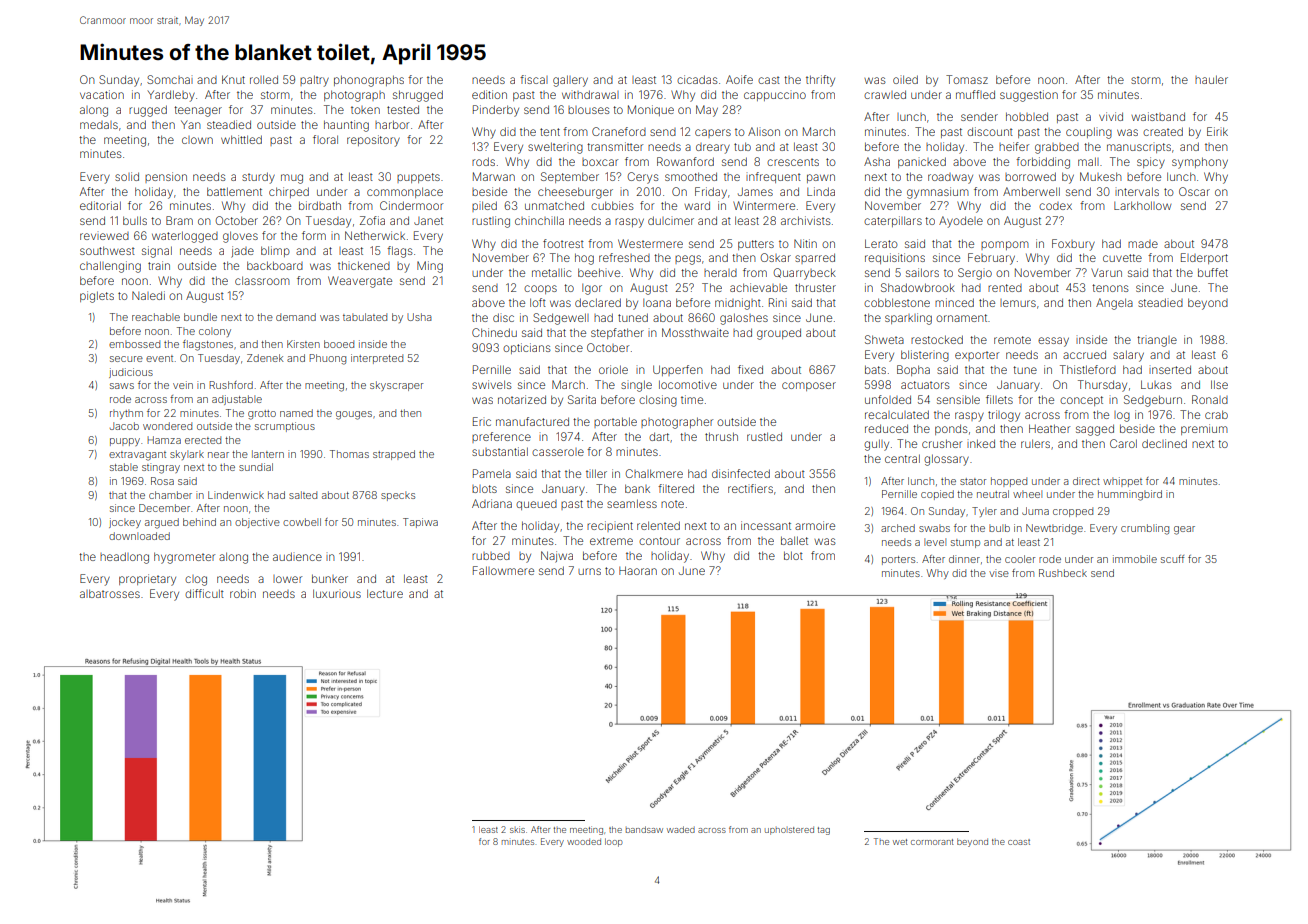 This screenshot has width=1308, height=924. I want to click on restocked, so click(937, 339).
